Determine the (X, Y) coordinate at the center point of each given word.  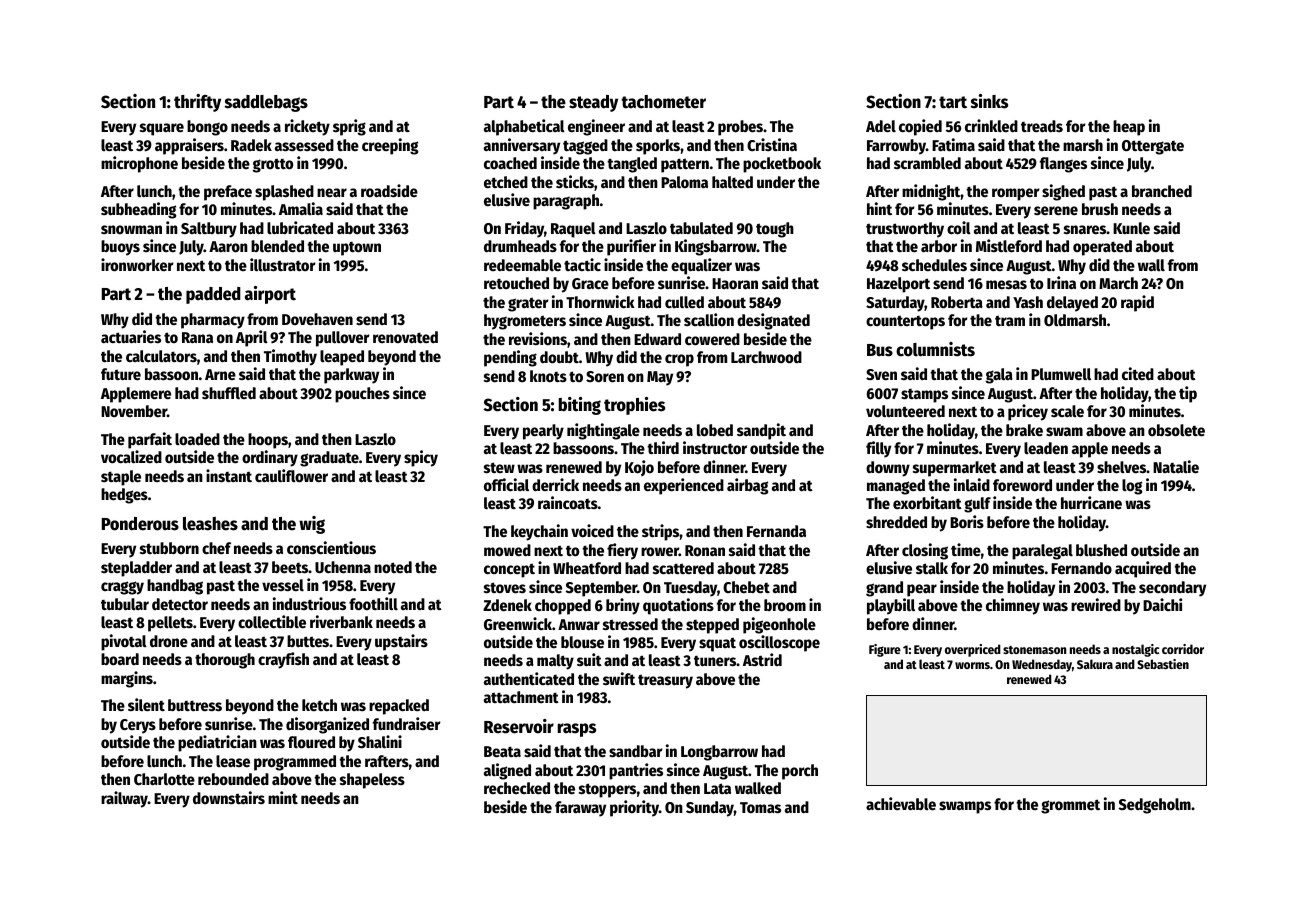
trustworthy (905, 230)
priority (634, 808)
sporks (658, 147)
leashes (210, 524)
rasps (576, 730)
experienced (684, 486)
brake (1024, 430)
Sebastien (1163, 664)
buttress (195, 705)
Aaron (228, 246)
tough (775, 230)
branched (1162, 191)
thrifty (197, 103)
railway (124, 799)
